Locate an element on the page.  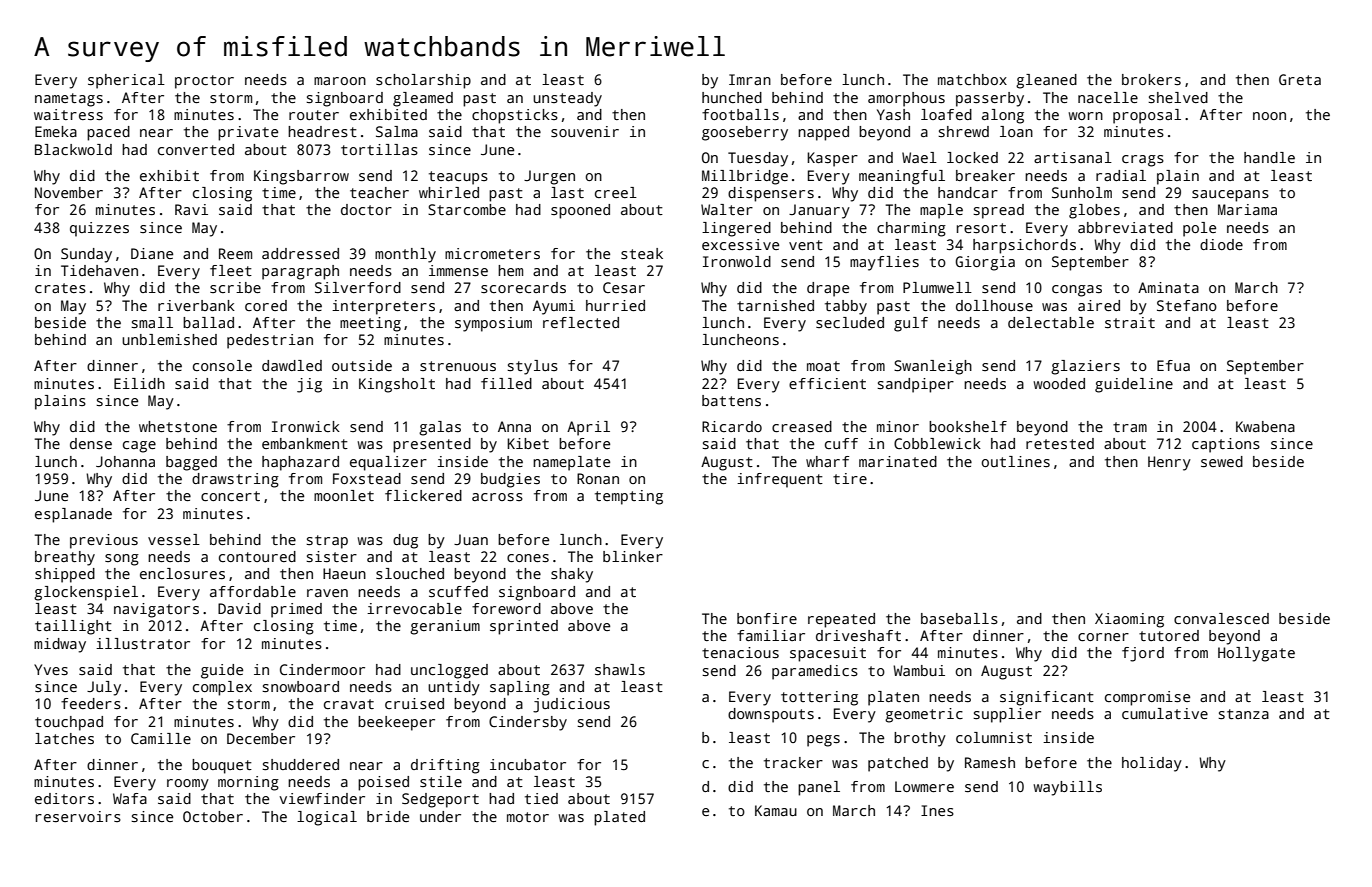
downspouts is located at coordinates (771, 715).
